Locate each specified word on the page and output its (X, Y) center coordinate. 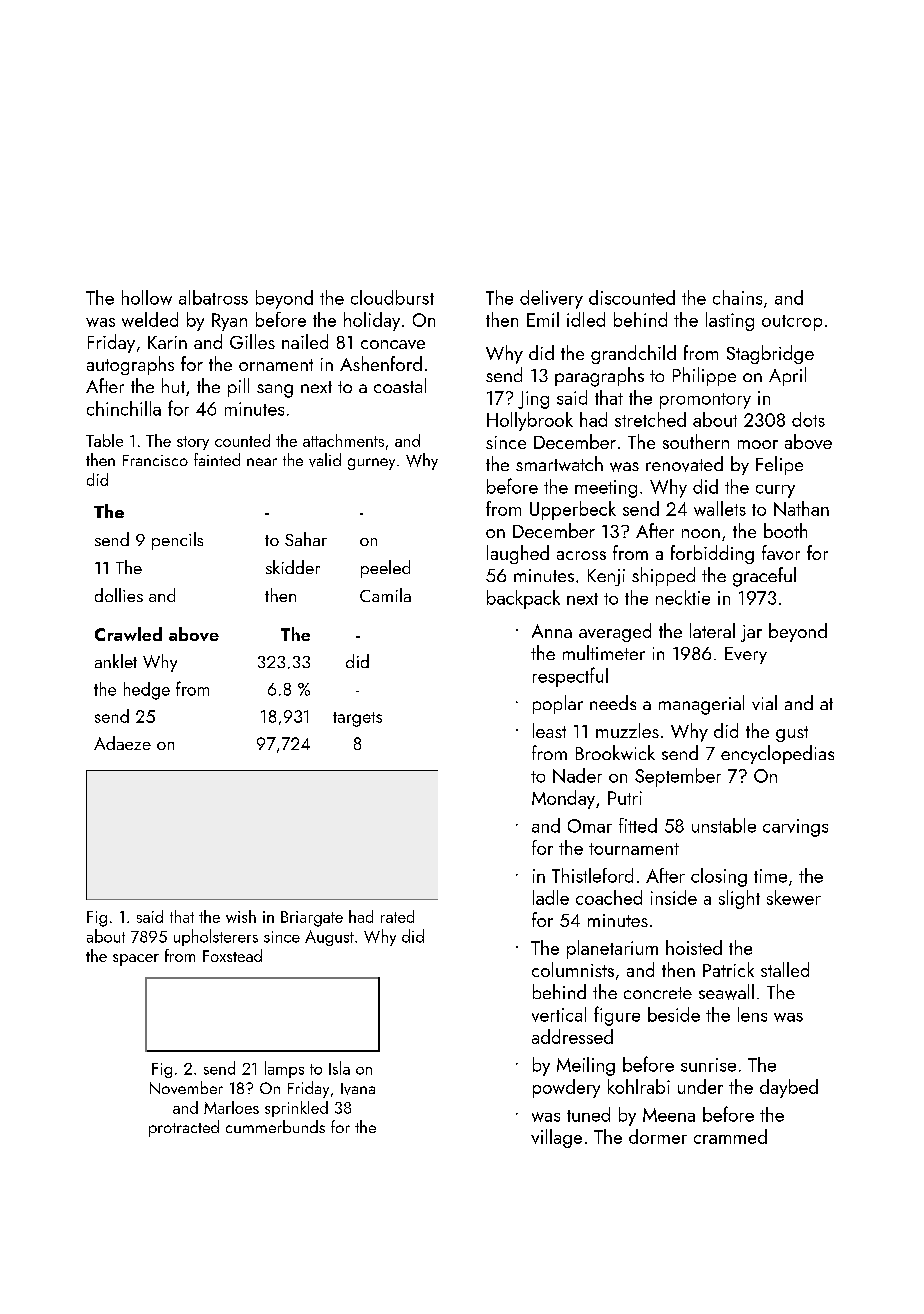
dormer (658, 1136)
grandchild (633, 354)
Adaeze (122, 743)
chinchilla (124, 408)
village (556, 1138)
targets (357, 719)
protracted (184, 1128)
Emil (543, 319)
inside (674, 897)
